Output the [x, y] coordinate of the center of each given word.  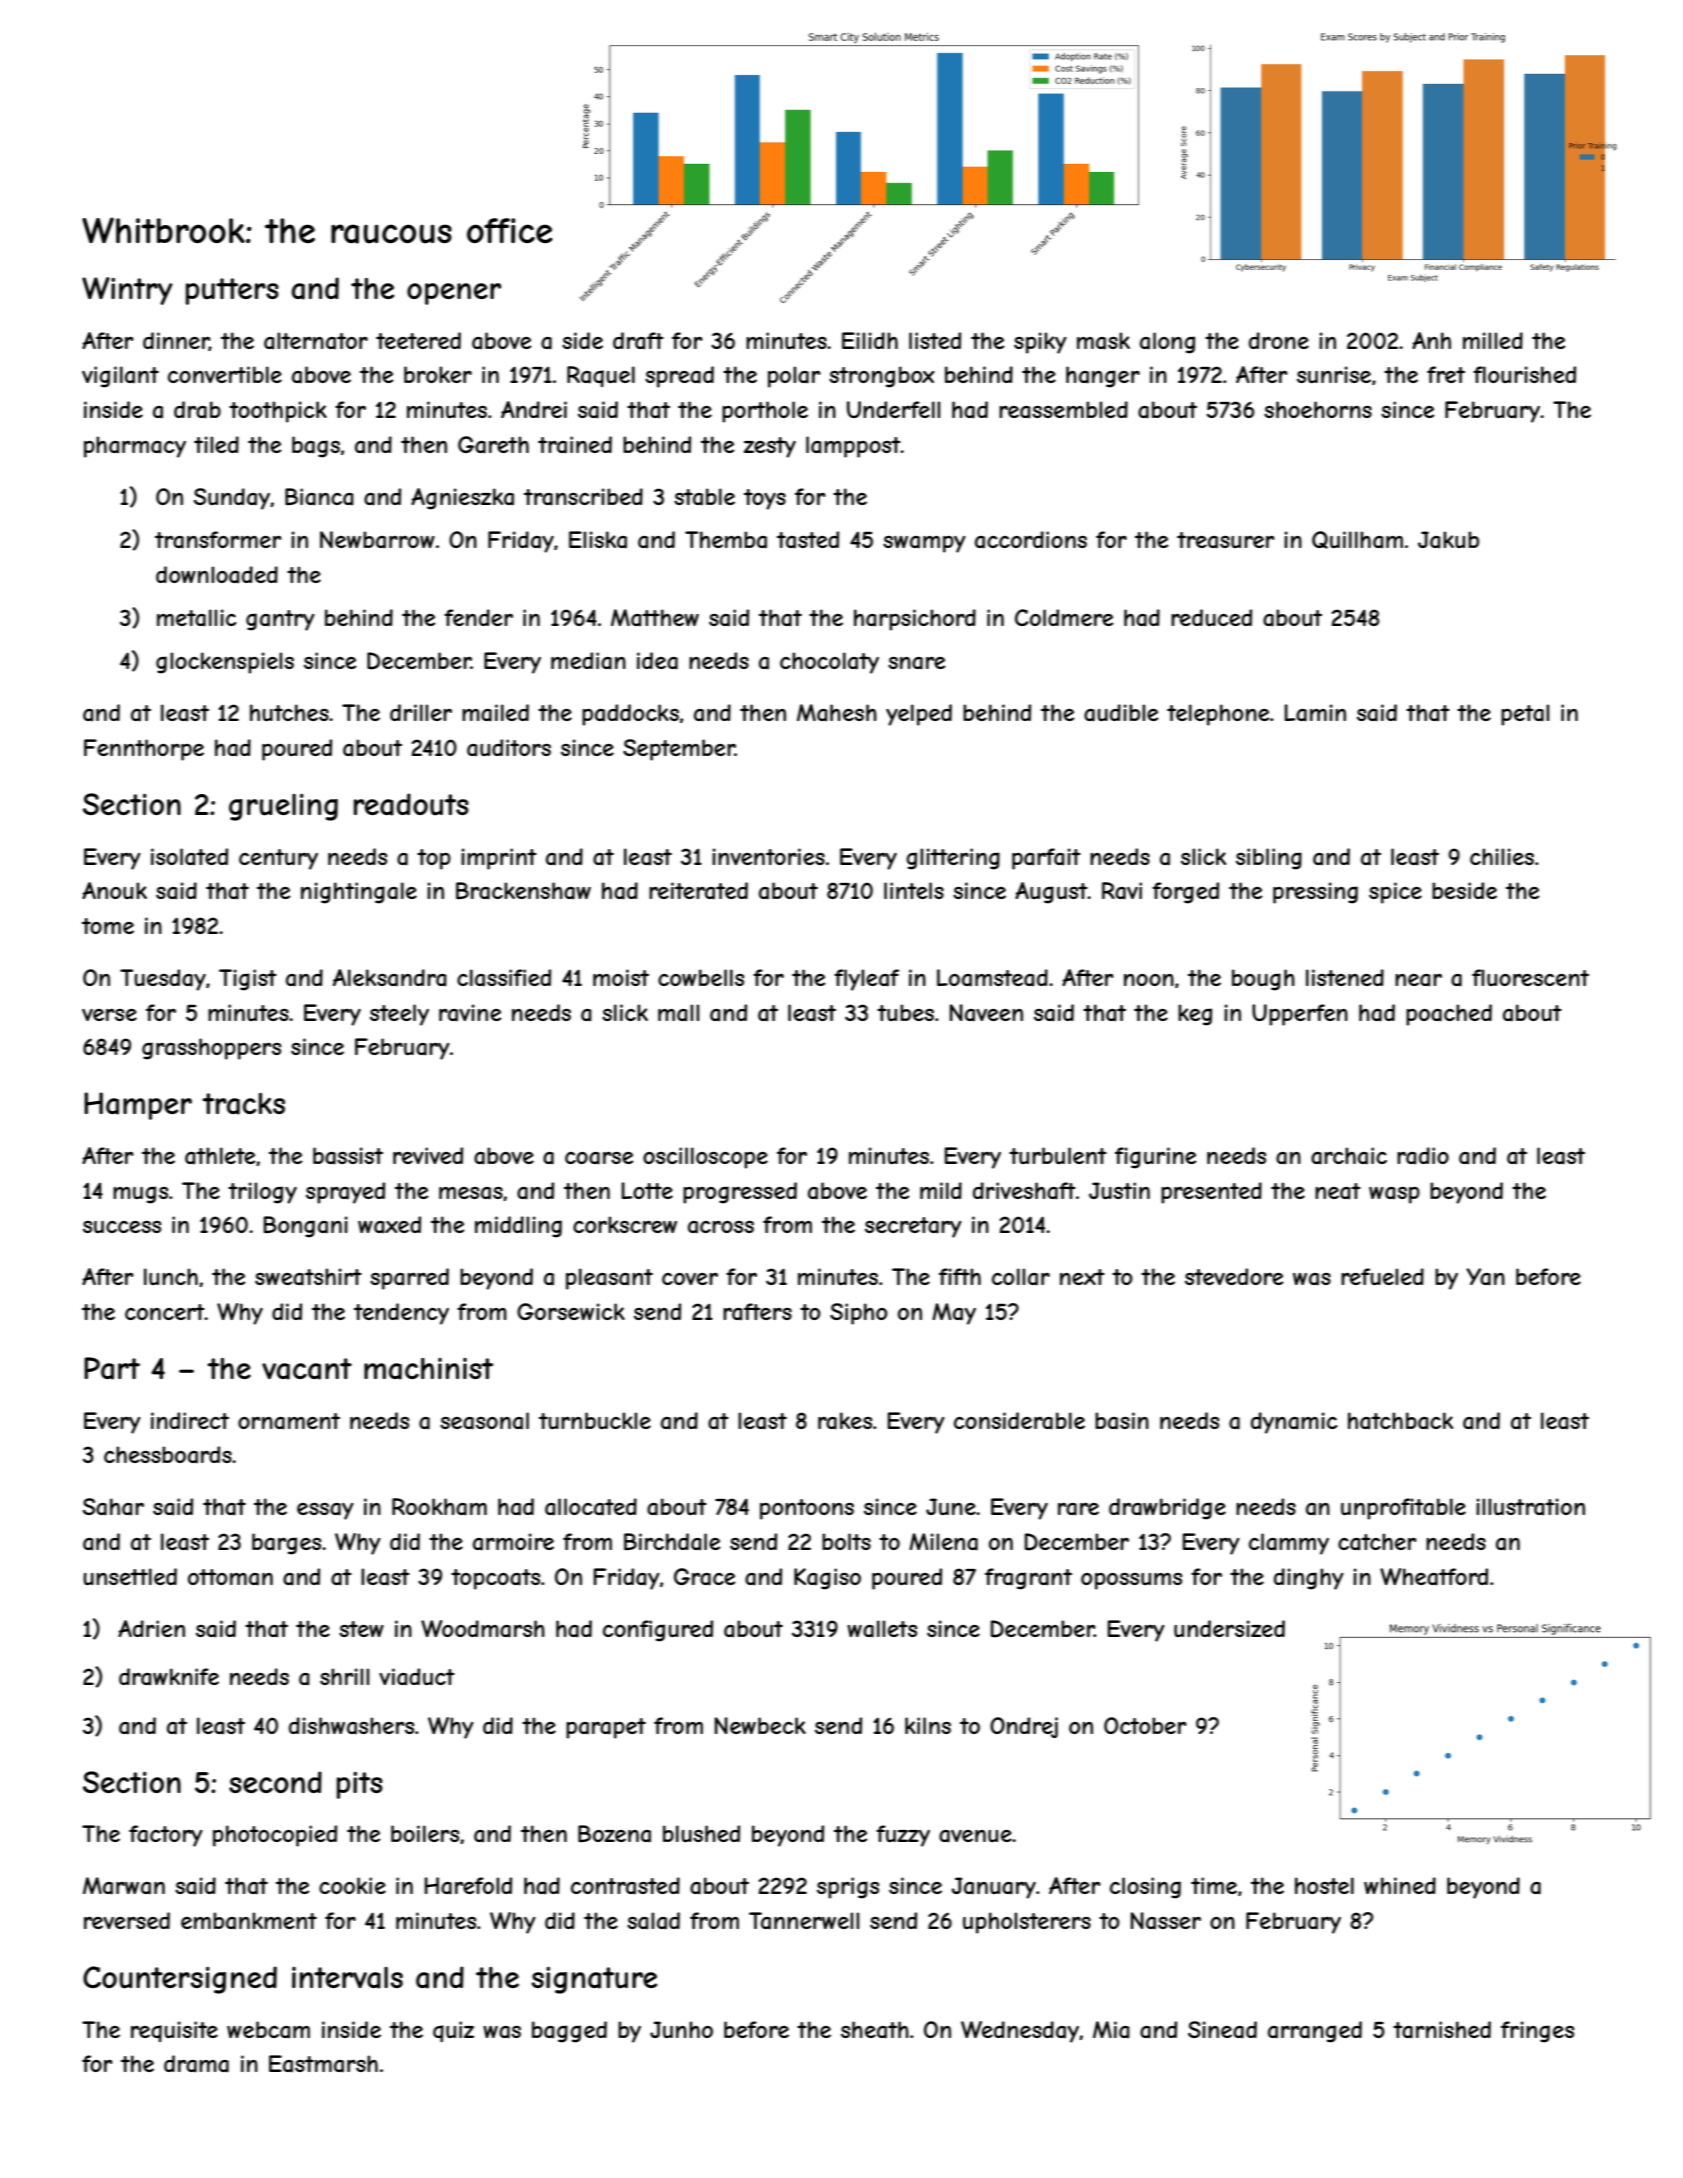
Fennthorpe [144, 750]
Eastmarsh [323, 2064]
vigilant [120, 377]
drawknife [169, 1677]
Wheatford [1434, 1577]
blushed [701, 1833]
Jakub [1448, 540]
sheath [875, 2030]
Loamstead [992, 978]
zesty [770, 447]
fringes [1537, 2032]
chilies [1502, 856]
